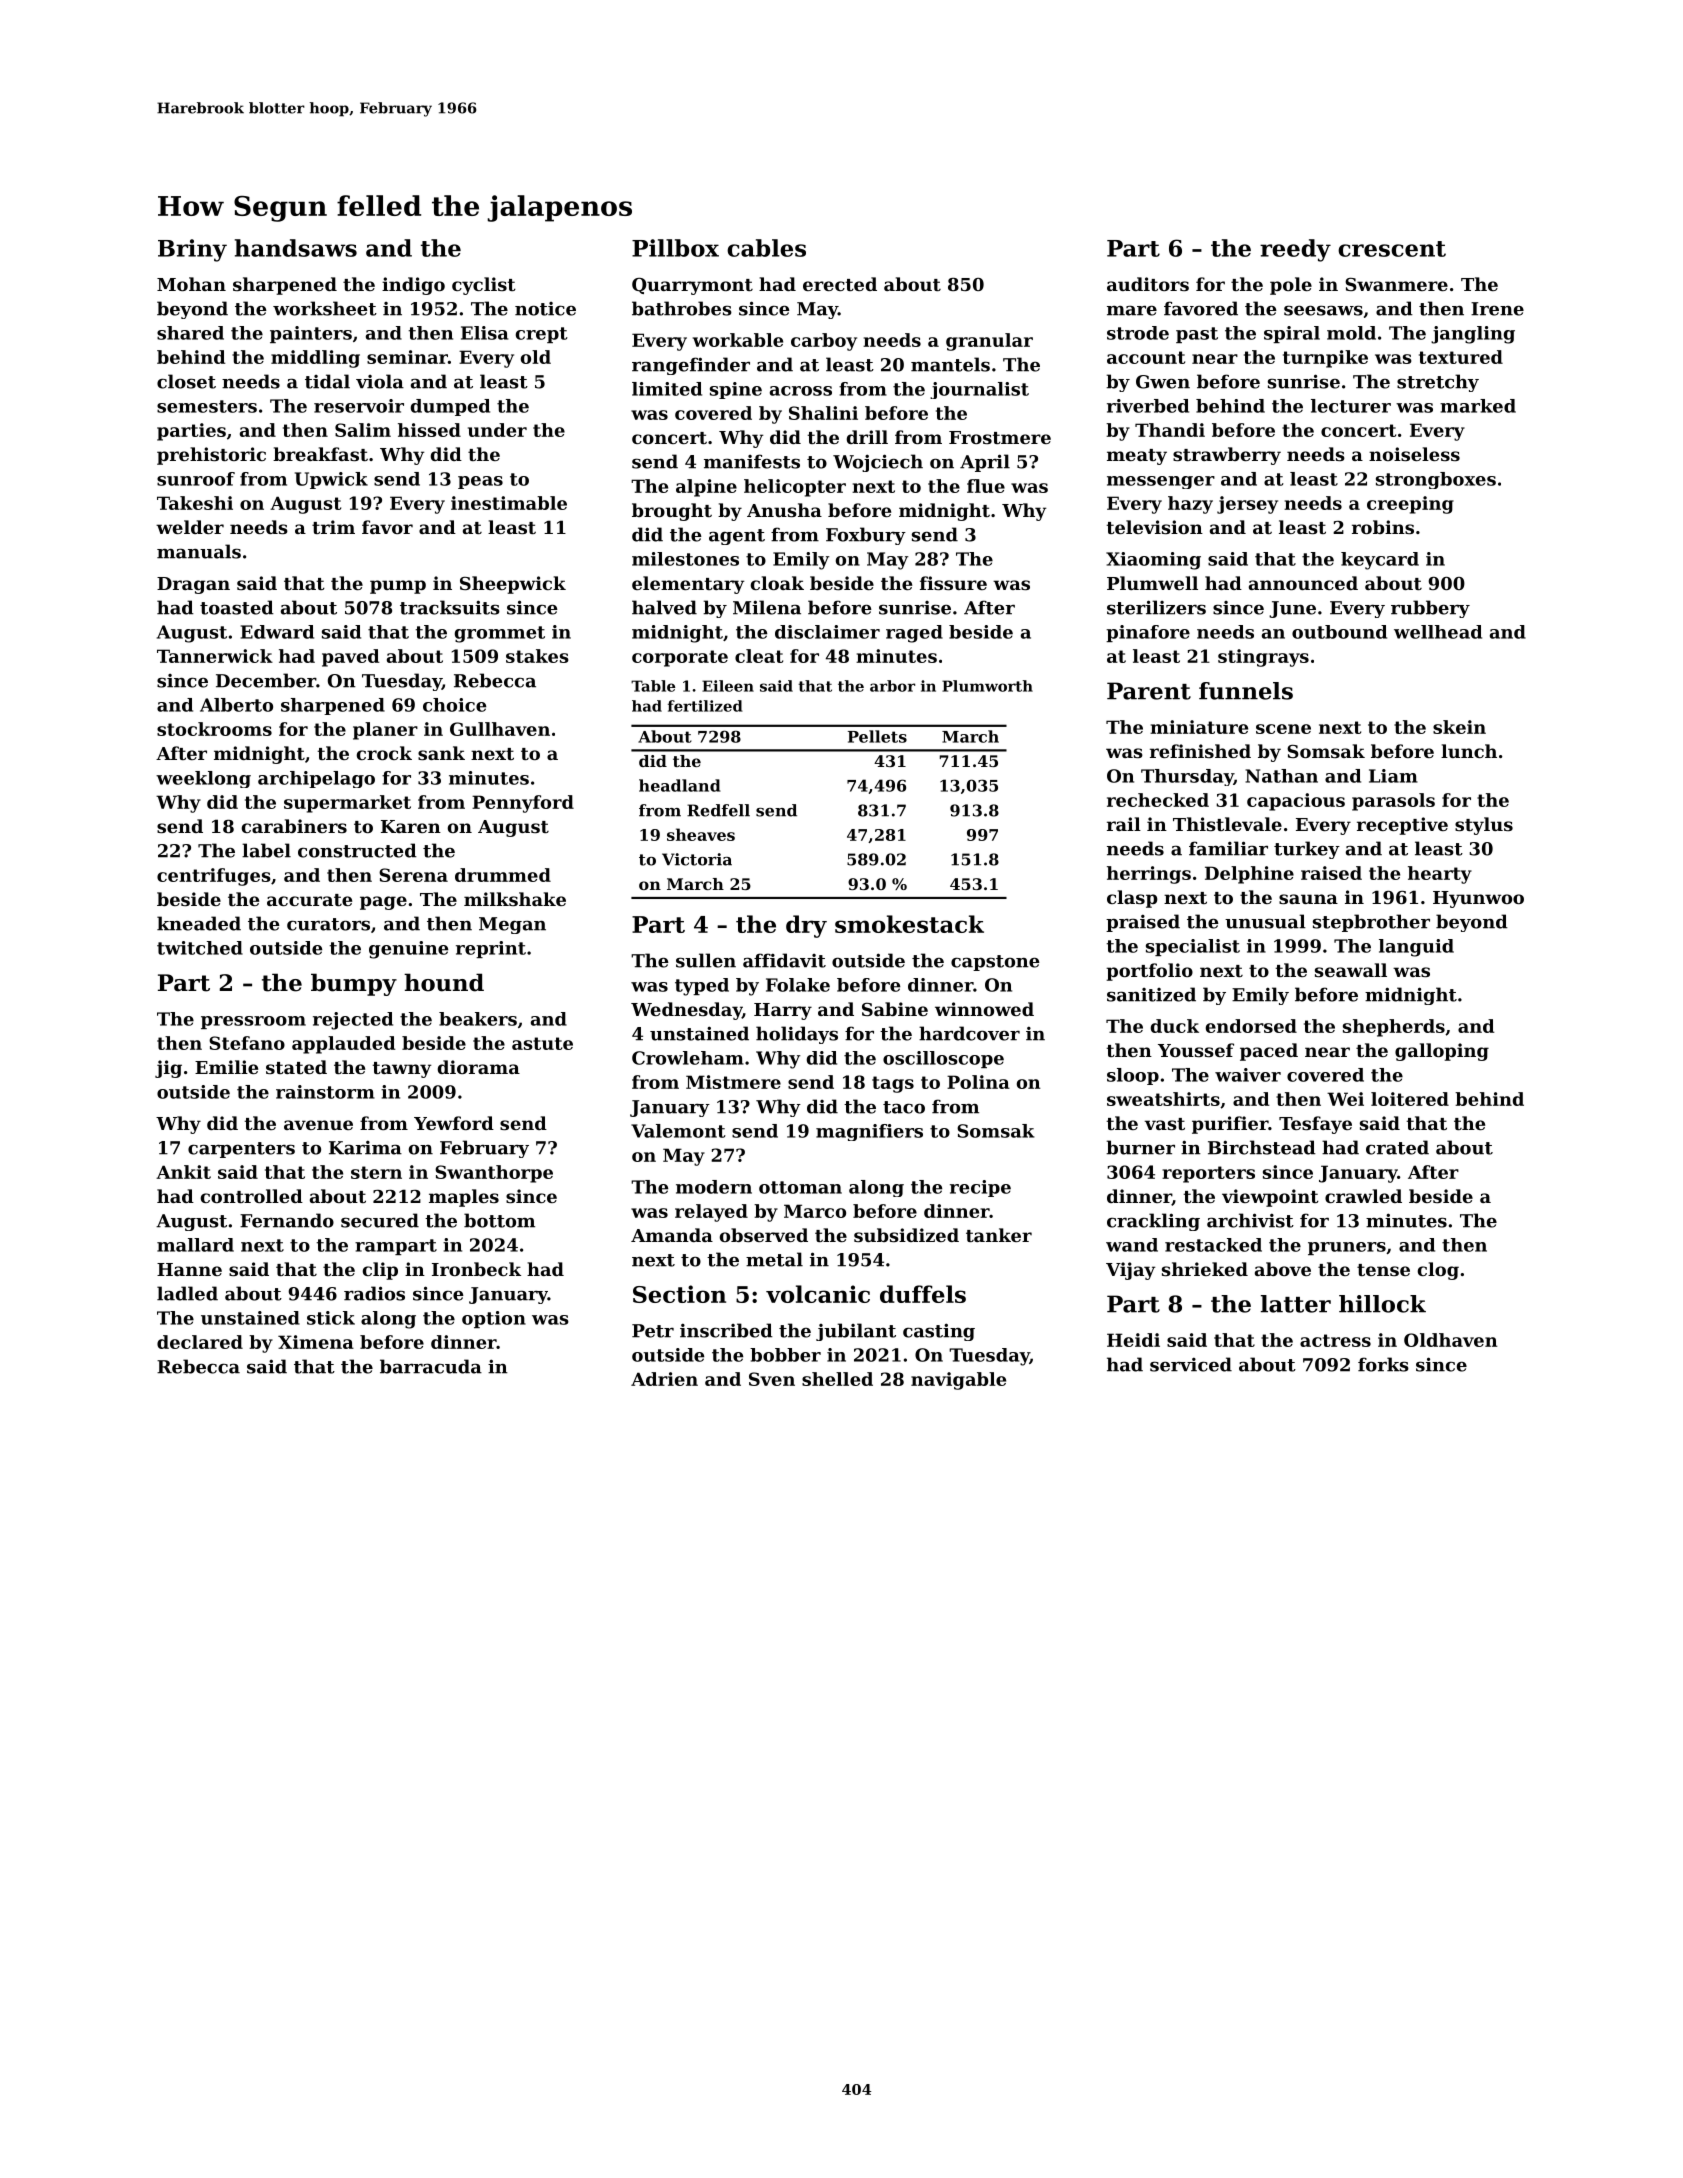  I want to click on handsaws, so click(296, 248).
